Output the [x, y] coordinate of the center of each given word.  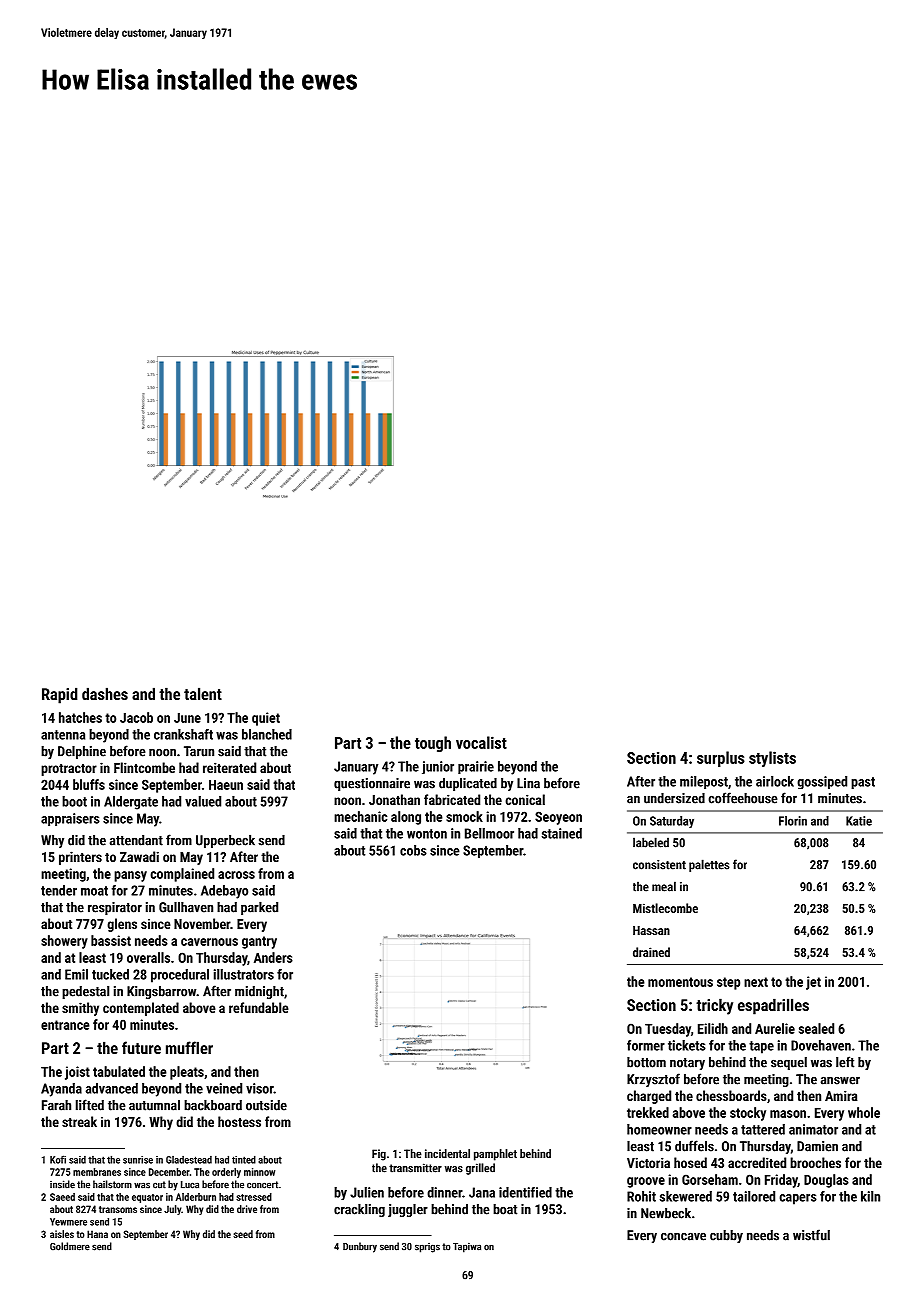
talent [203, 693]
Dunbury [360, 1247]
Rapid [60, 695]
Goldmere [70, 1246]
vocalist [481, 742]
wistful [811, 1235]
